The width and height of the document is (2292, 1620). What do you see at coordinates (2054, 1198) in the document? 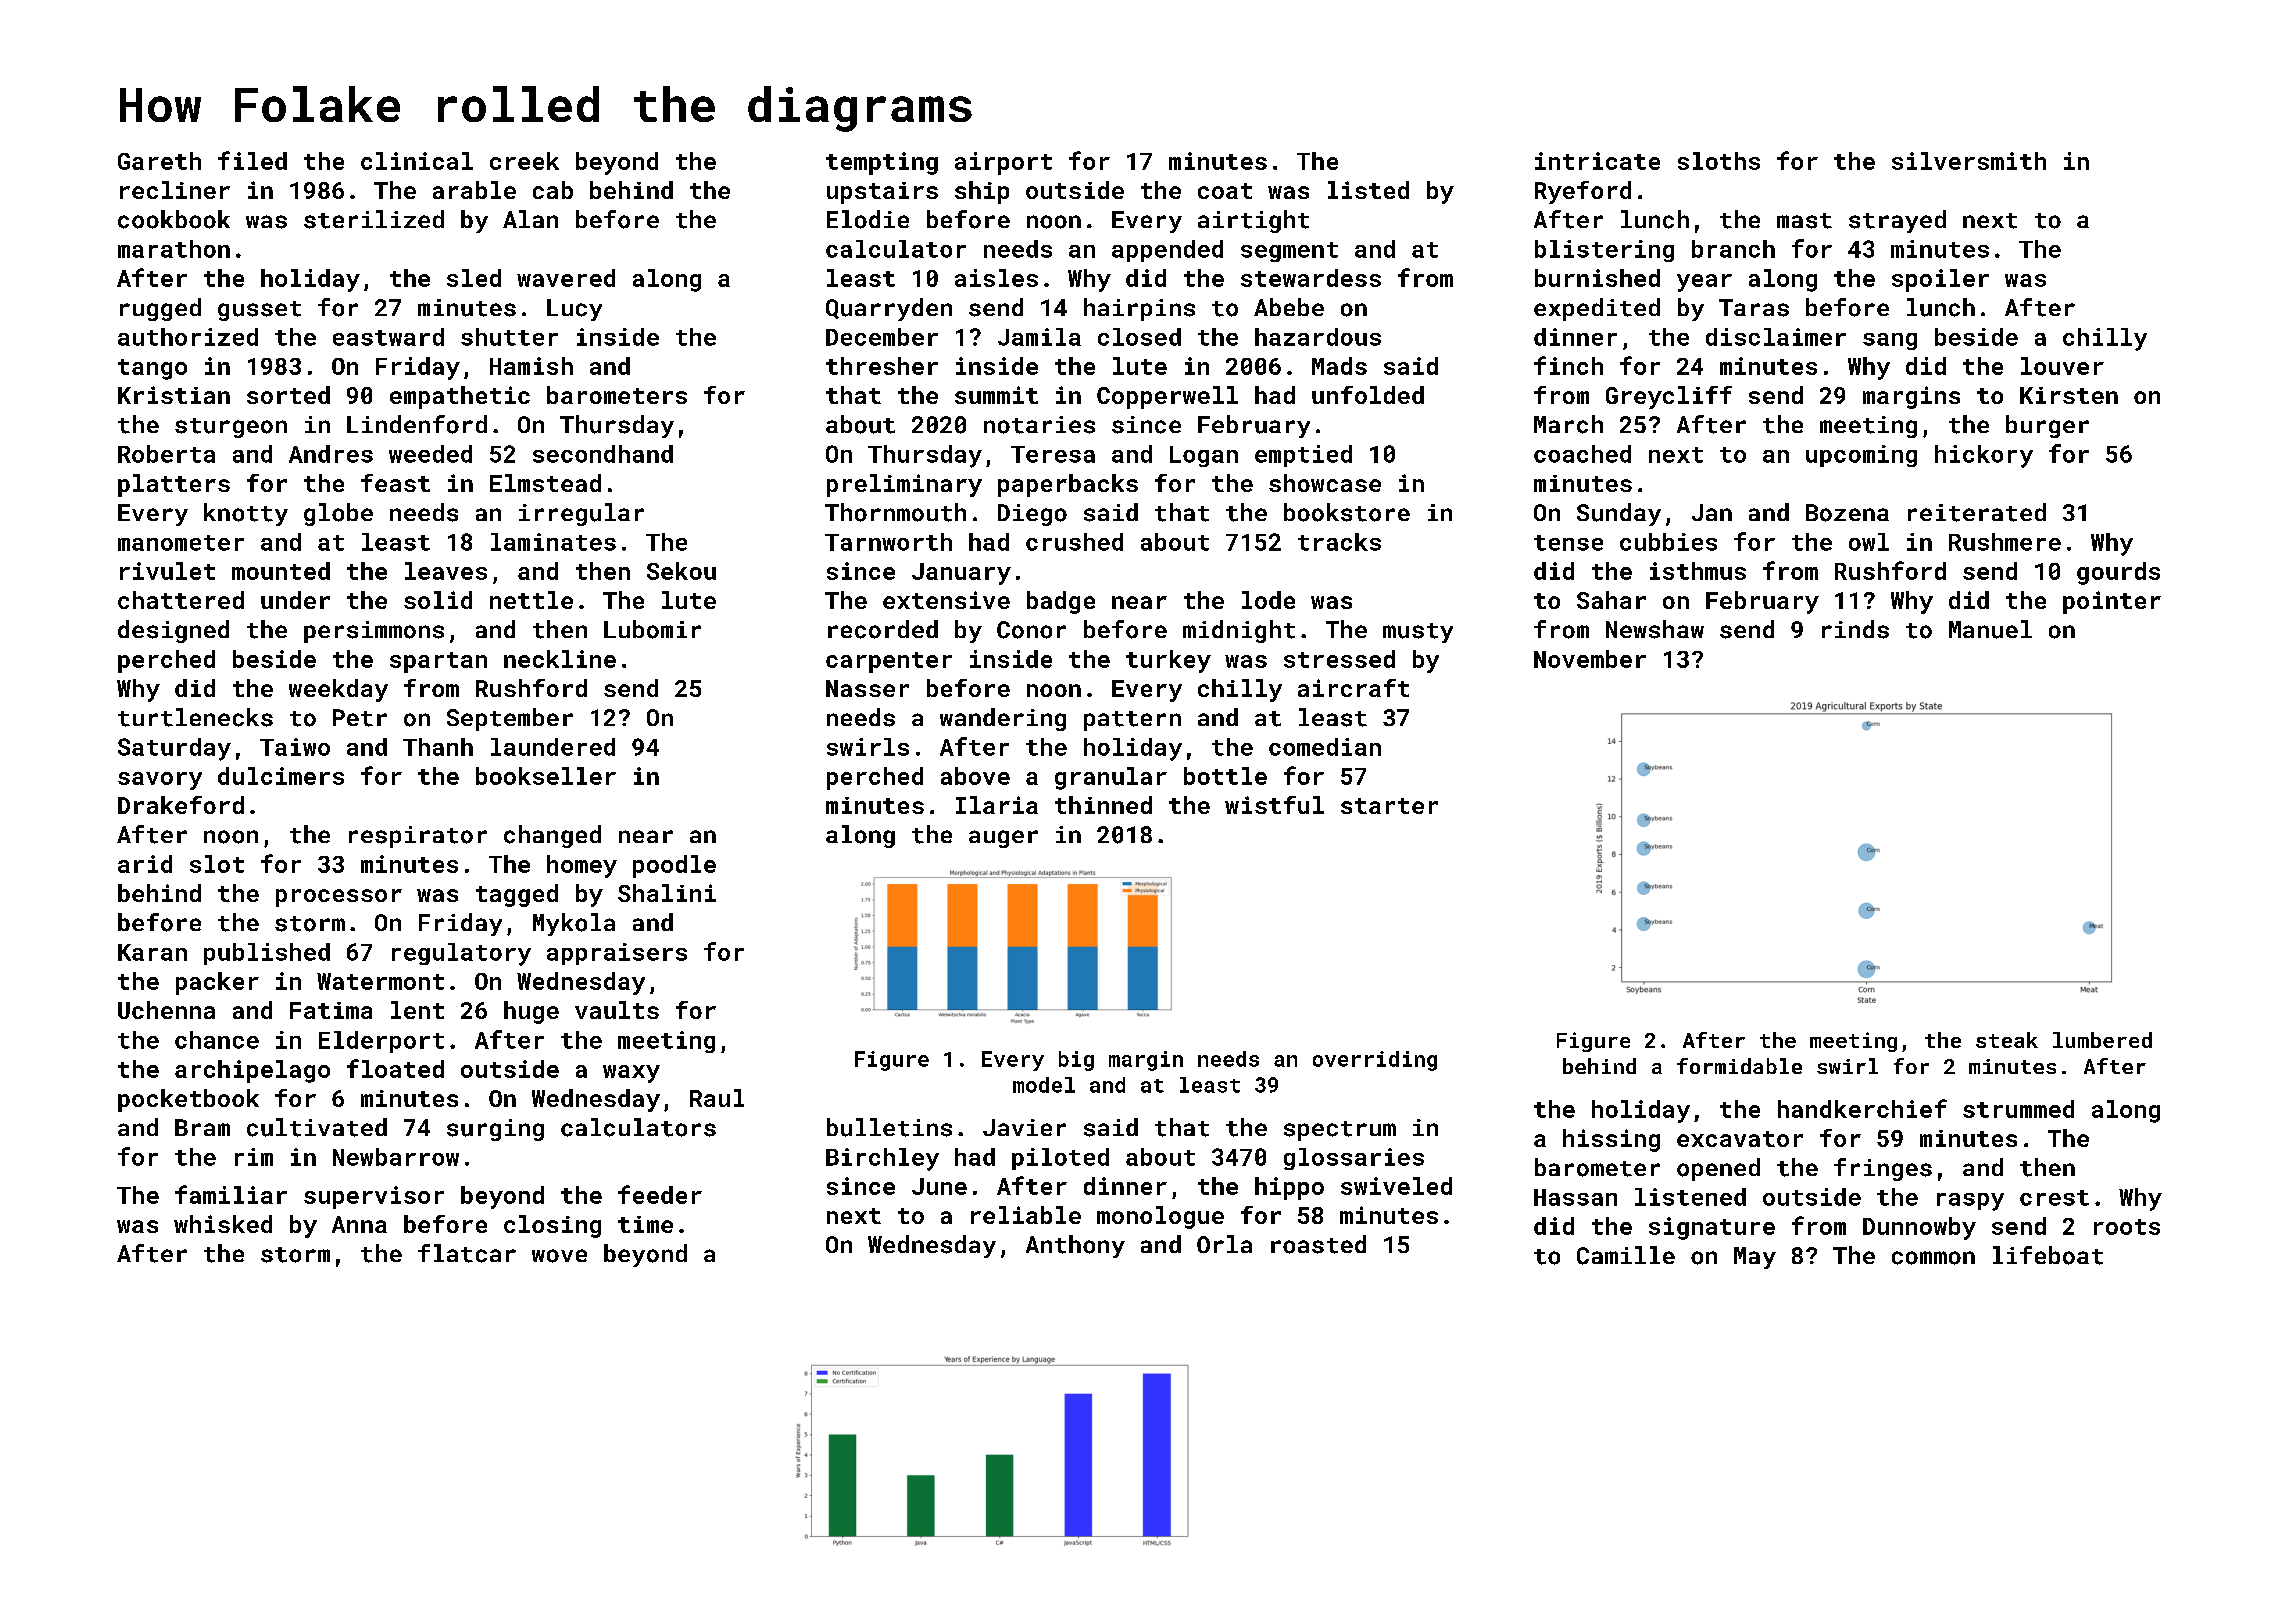
I see `crest` at bounding box center [2054, 1198].
